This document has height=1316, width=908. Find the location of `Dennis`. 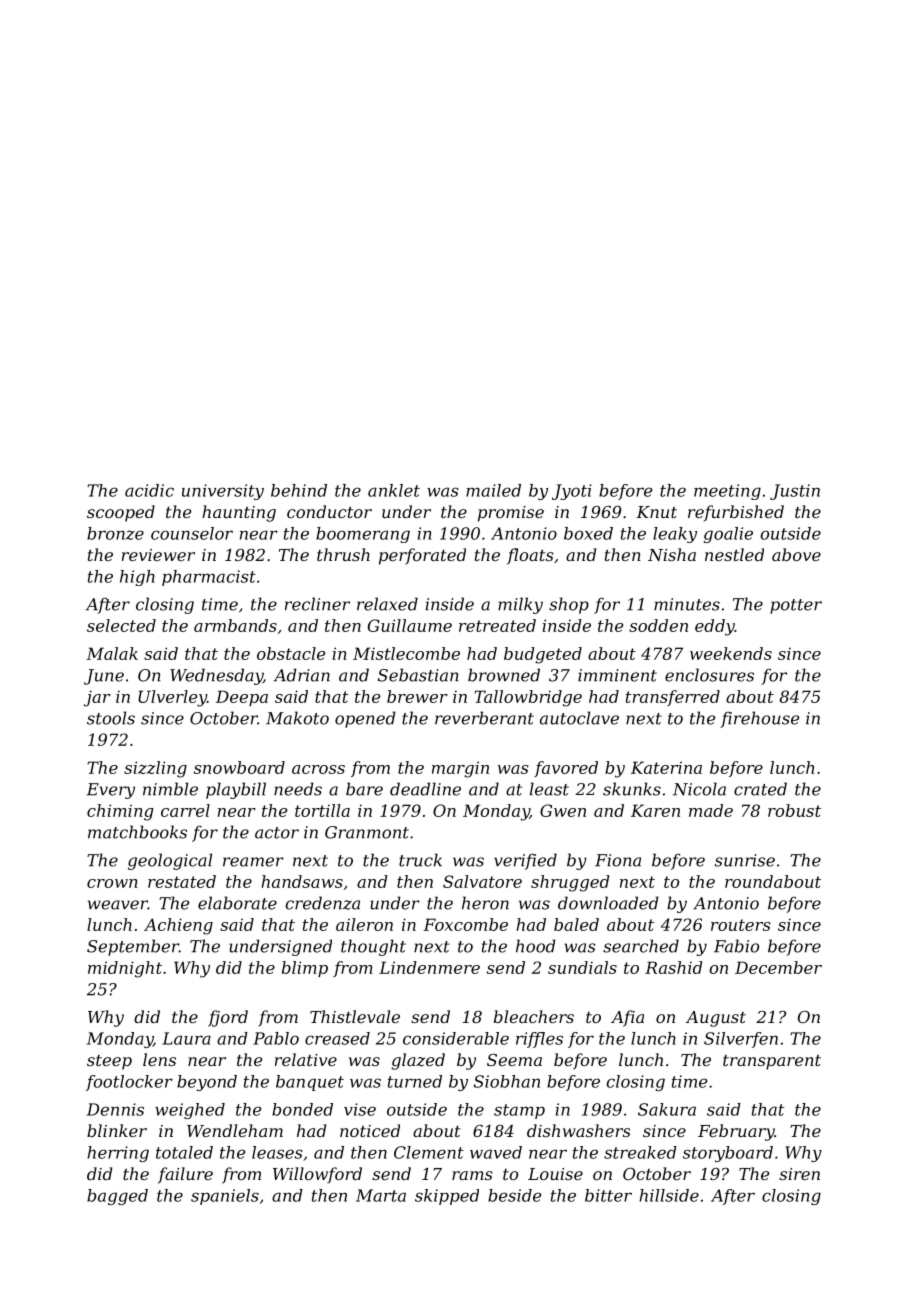

Dennis is located at coordinates (115, 1109).
